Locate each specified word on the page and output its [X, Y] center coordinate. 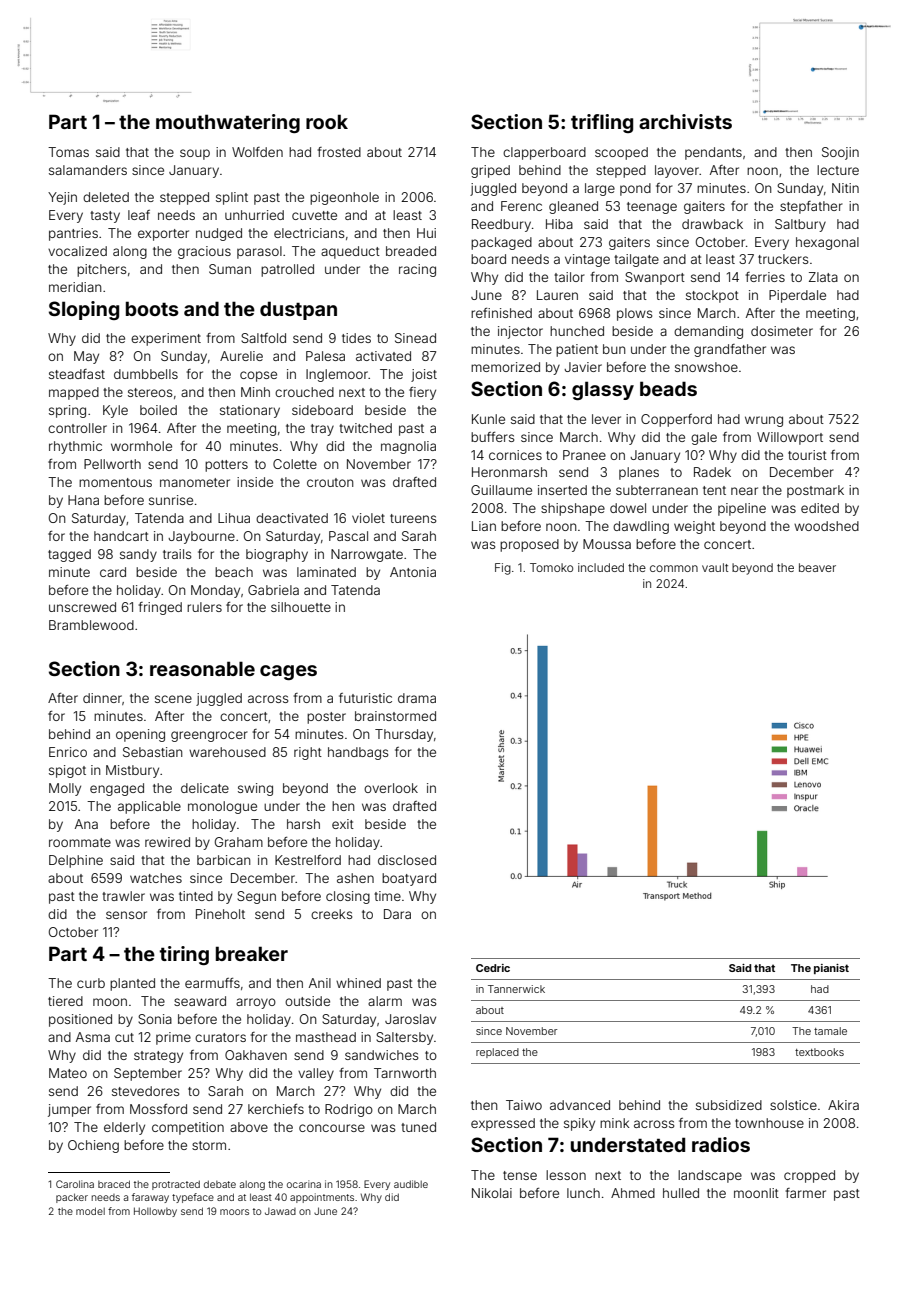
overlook [391, 788]
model [90, 1211]
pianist [831, 969]
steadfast [77, 374]
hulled [681, 1193]
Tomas [68, 152]
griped [490, 171]
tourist [807, 455]
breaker [252, 953]
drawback [712, 224]
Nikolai [492, 1193]
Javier [583, 367]
